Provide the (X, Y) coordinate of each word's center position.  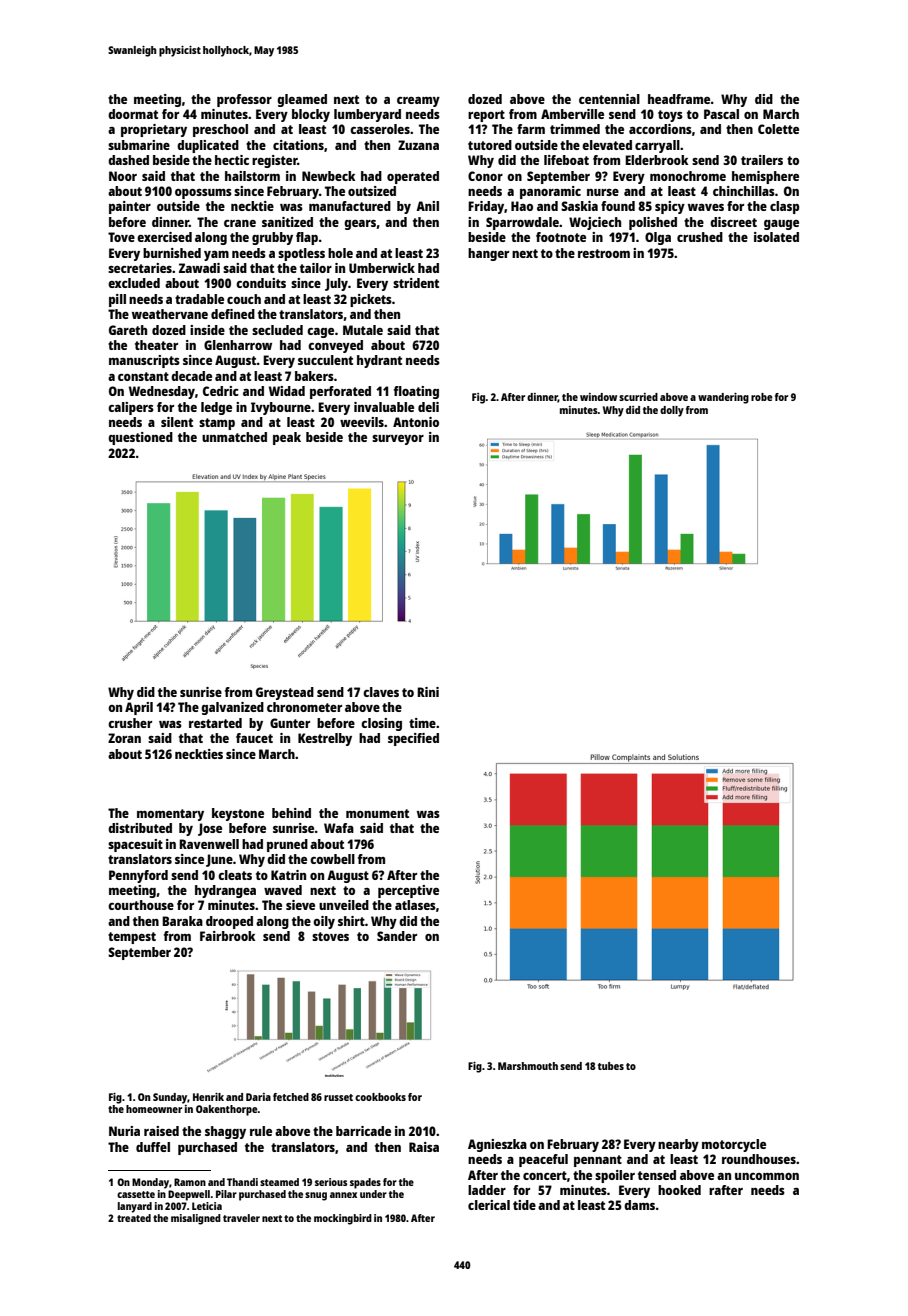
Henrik (208, 1097)
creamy (418, 102)
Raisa (424, 1147)
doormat (133, 114)
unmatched (234, 437)
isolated (776, 237)
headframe (679, 99)
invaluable (384, 407)
